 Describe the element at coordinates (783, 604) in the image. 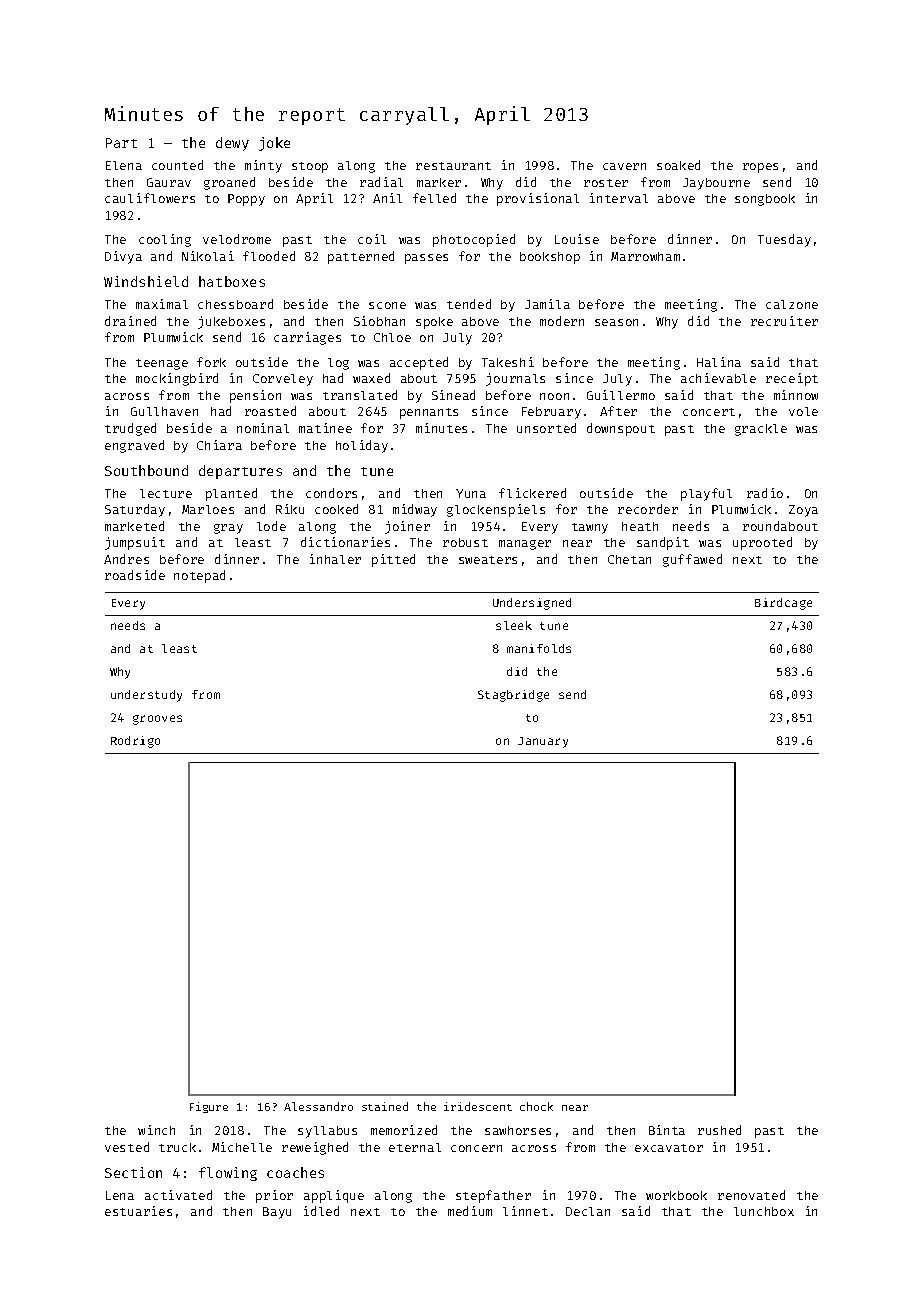

I see `Birdcage` at that location.
